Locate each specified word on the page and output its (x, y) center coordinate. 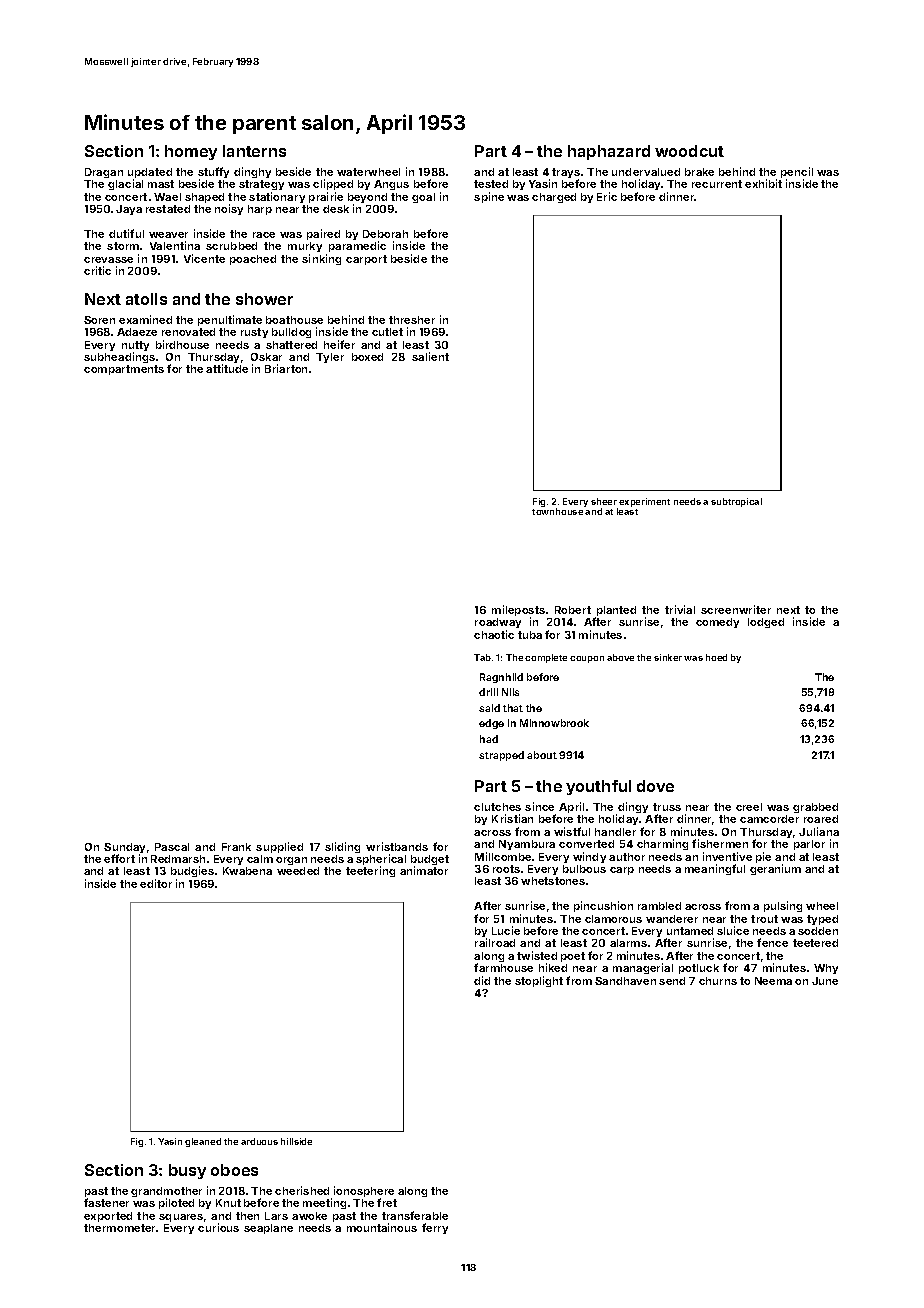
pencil (797, 173)
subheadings (119, 357)
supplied (279, 847)
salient (430, 356)
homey (191, 152)
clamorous (613, 919)
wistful (572, 831)
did (482, 980)
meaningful (715, 869)
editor (156, 883)
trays (566, 174)
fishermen (720, 843)
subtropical (736, 502)
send (672, 981)
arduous (259, 1141)
